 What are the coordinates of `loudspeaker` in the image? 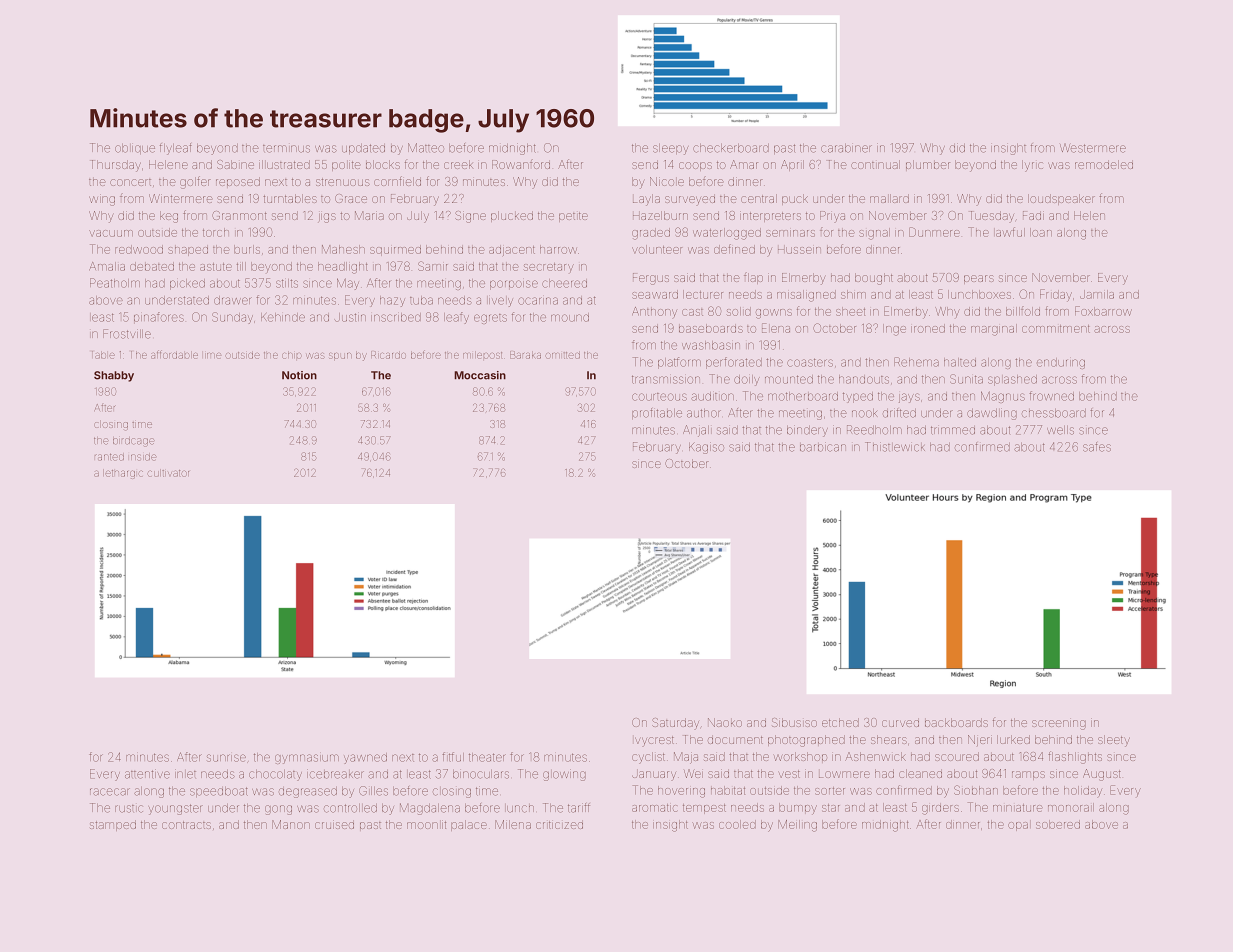 It's located at (1061, 199).
